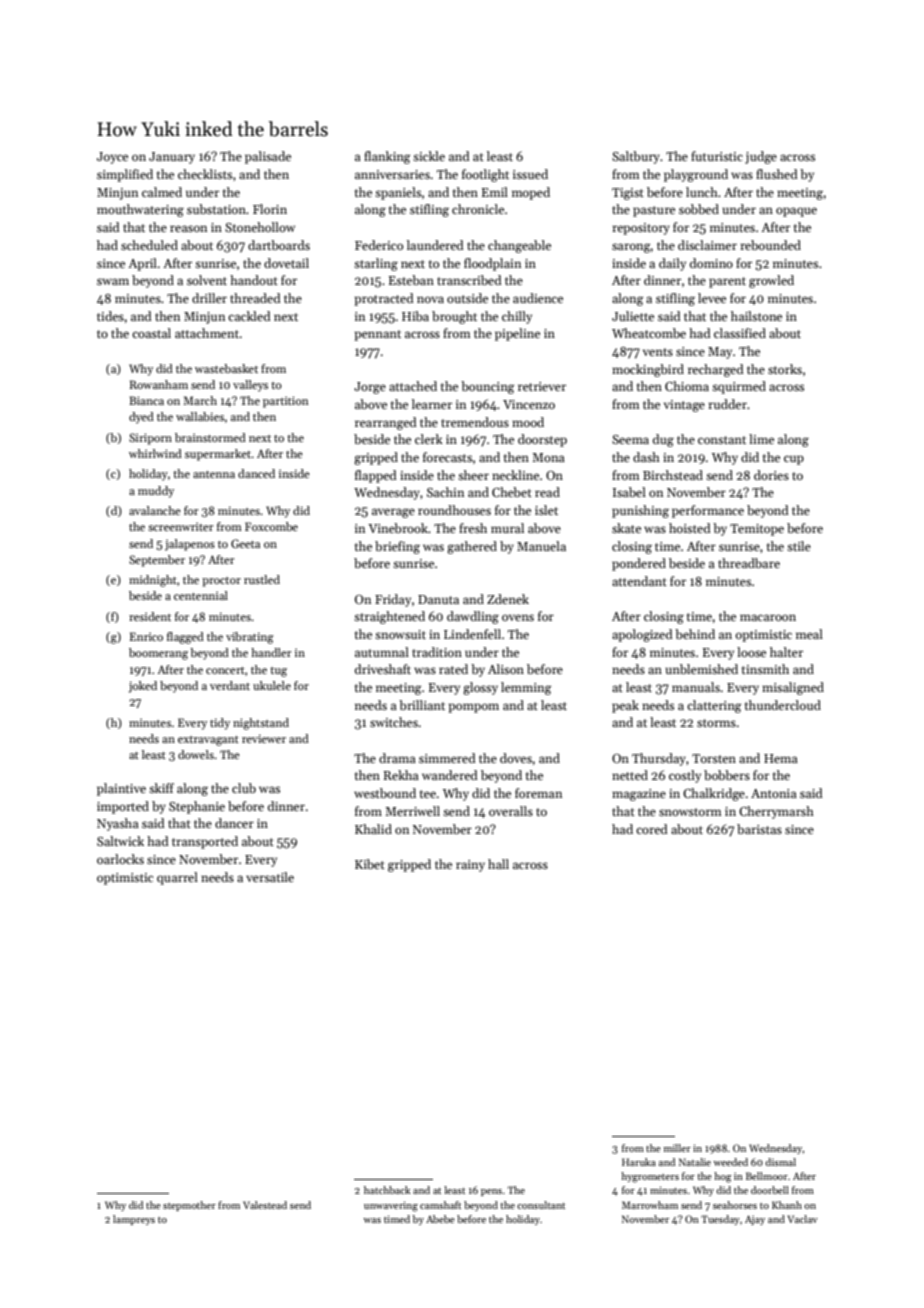 The image size is (924, 1308). I want to click on palisade, so click(268, 157).
